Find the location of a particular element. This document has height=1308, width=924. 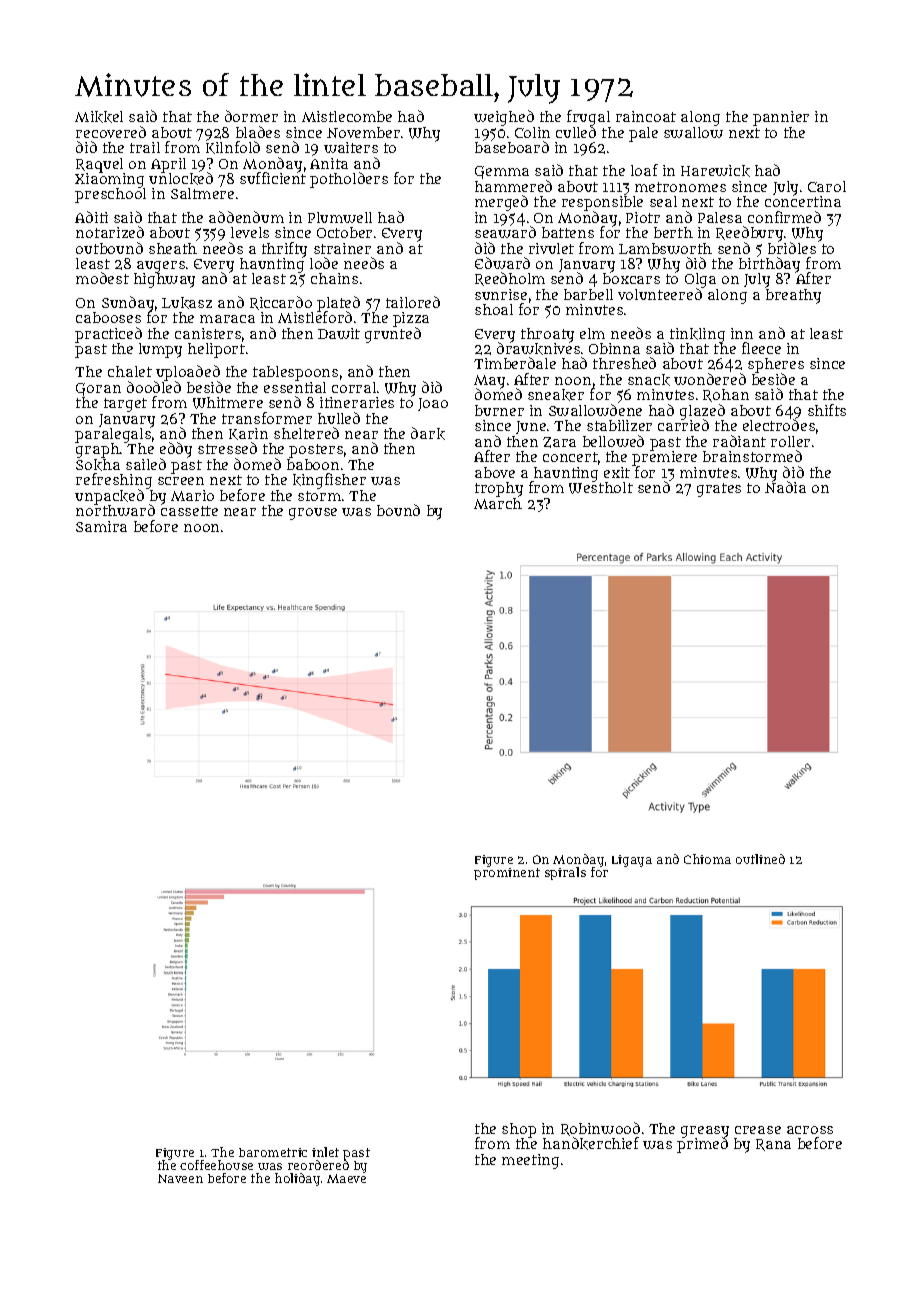

stressed is located at coordinates (227, 448).
